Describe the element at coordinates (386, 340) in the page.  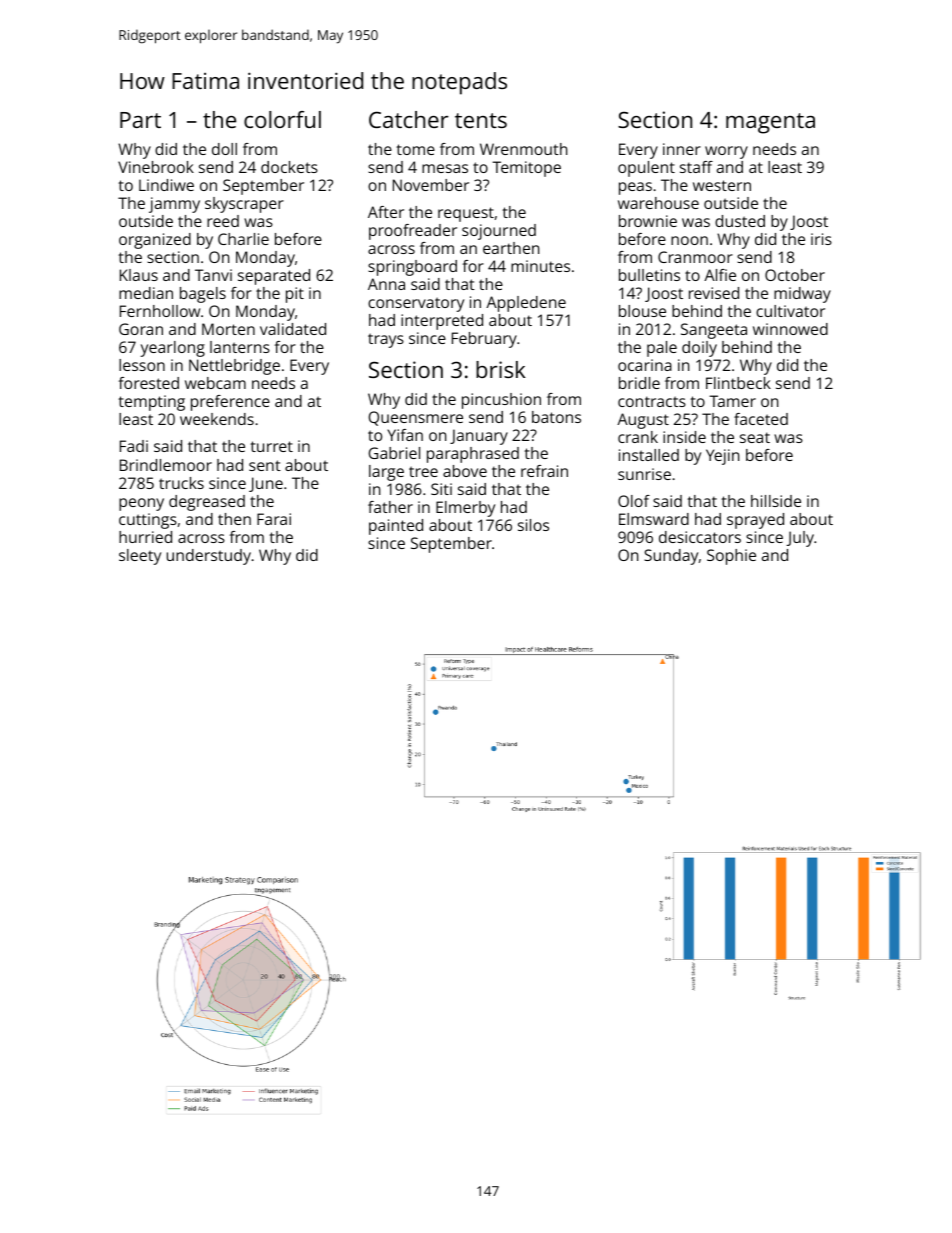
I see `trays` at that location.
